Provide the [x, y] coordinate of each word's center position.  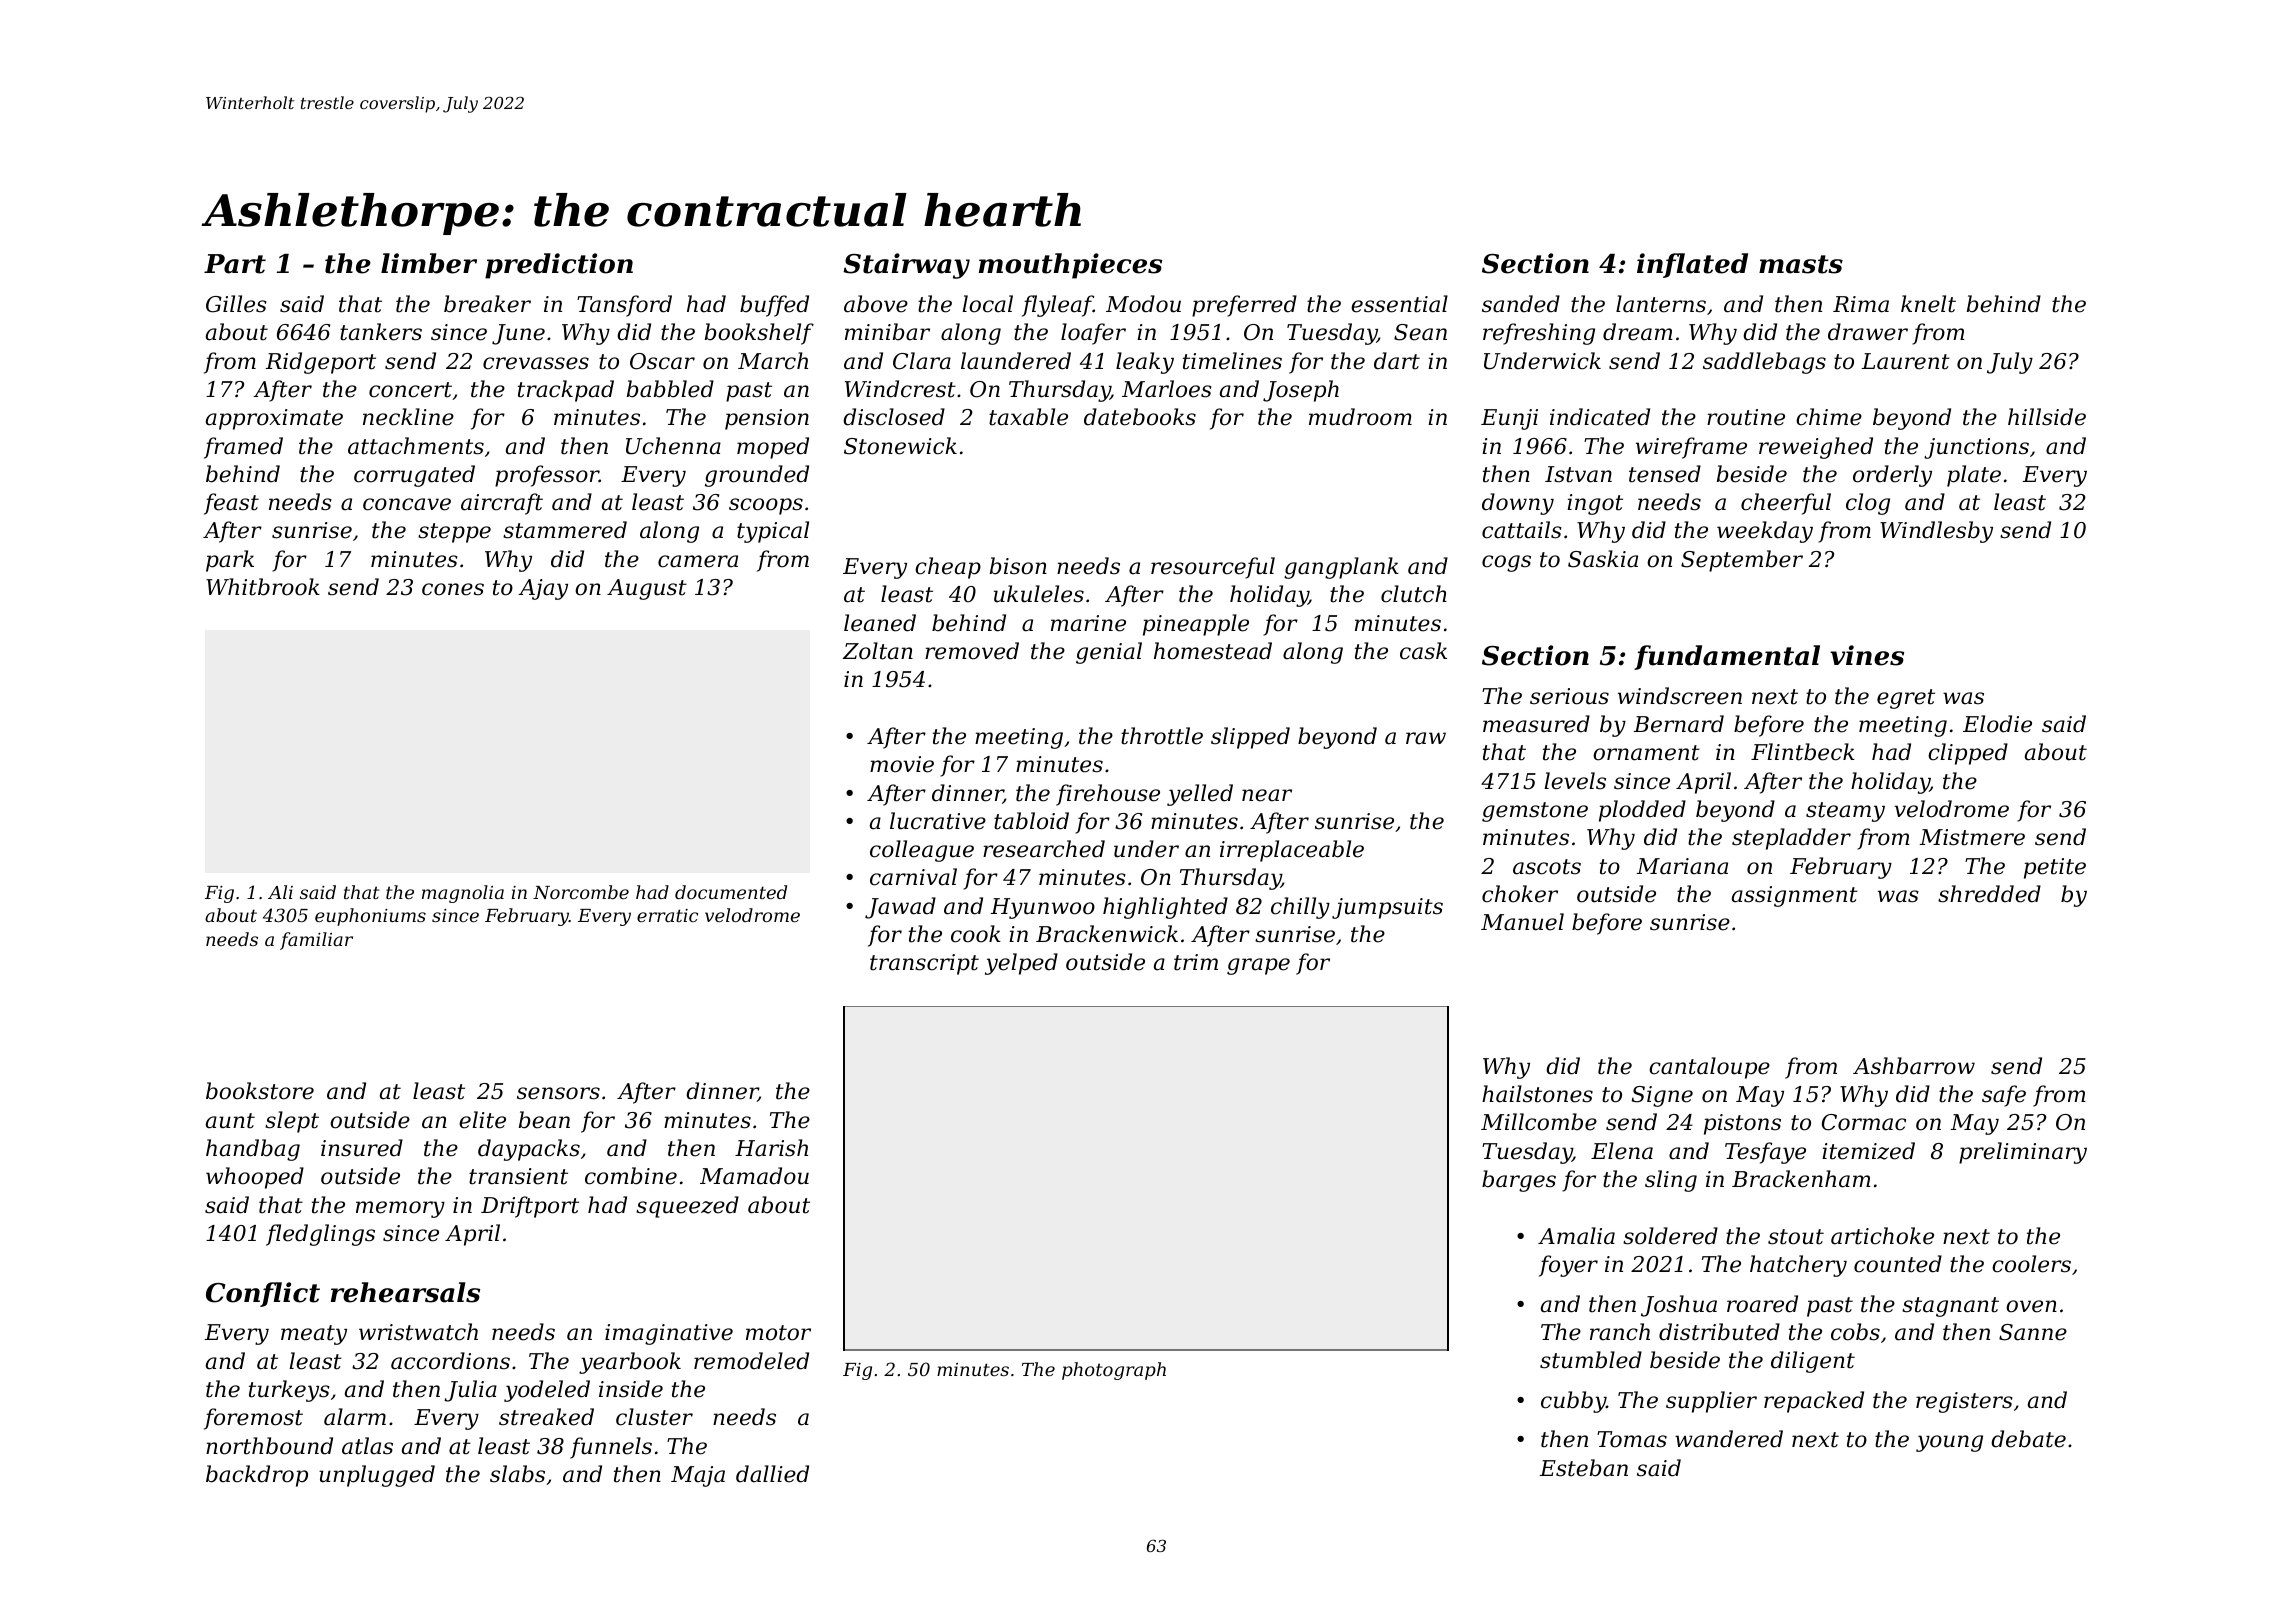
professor [547, 476]
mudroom [1360, 417]
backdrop [257, 1476]
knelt [1928, 304]
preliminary [2023, 1153]
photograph [1114, 1371]
